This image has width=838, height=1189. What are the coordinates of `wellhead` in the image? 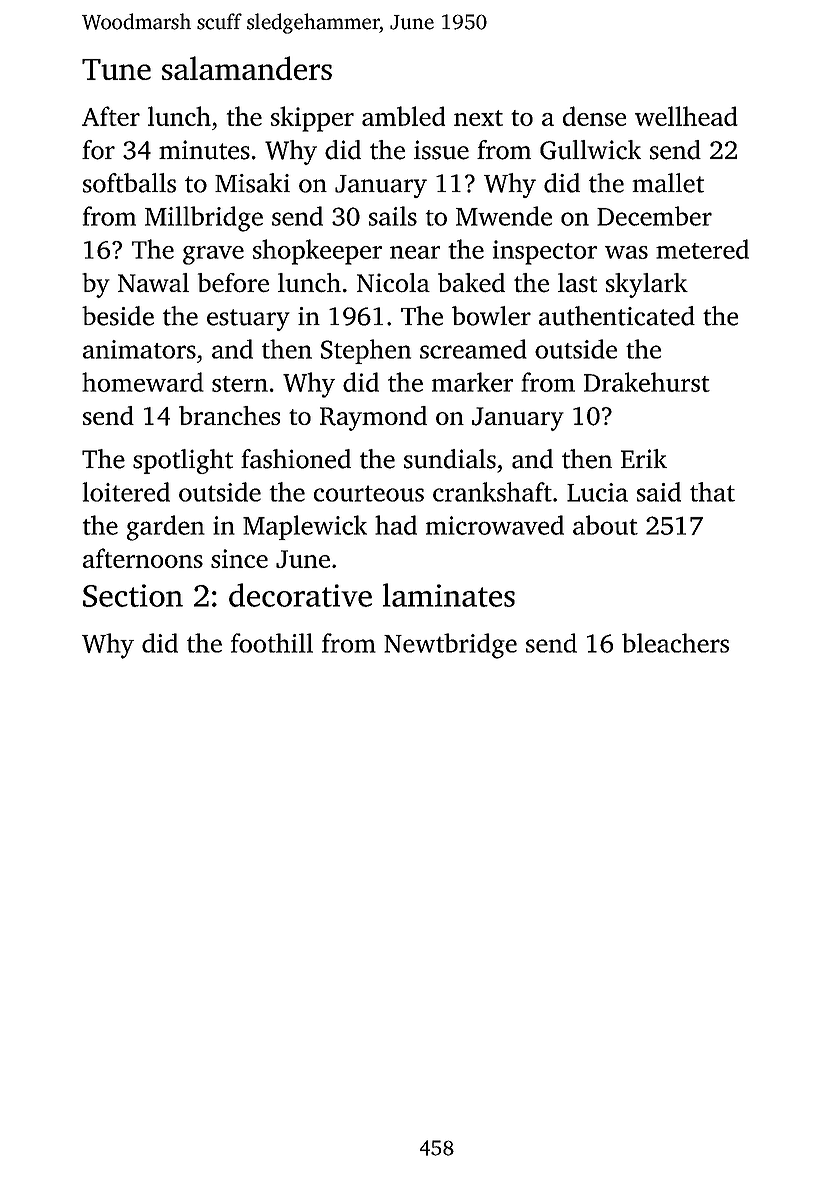 It's located at (686, 116).
